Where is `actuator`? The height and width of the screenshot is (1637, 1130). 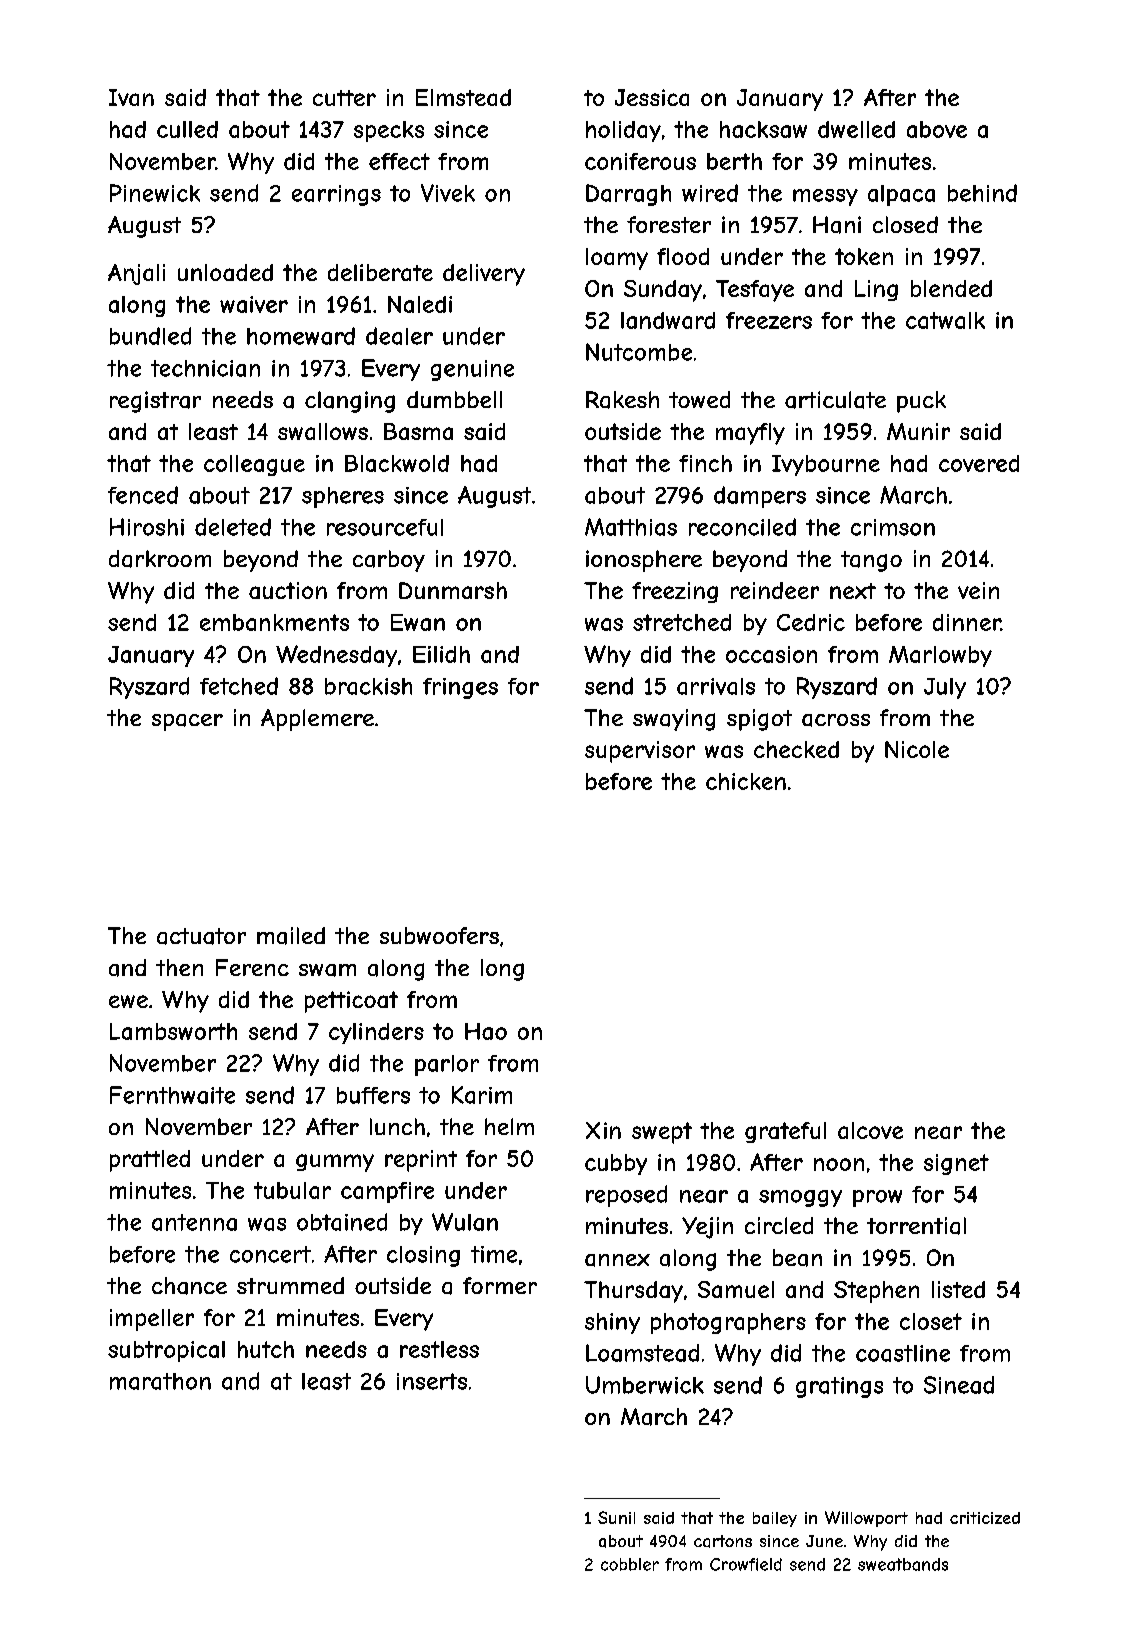 actuator is located at coordinates (201, 936).
